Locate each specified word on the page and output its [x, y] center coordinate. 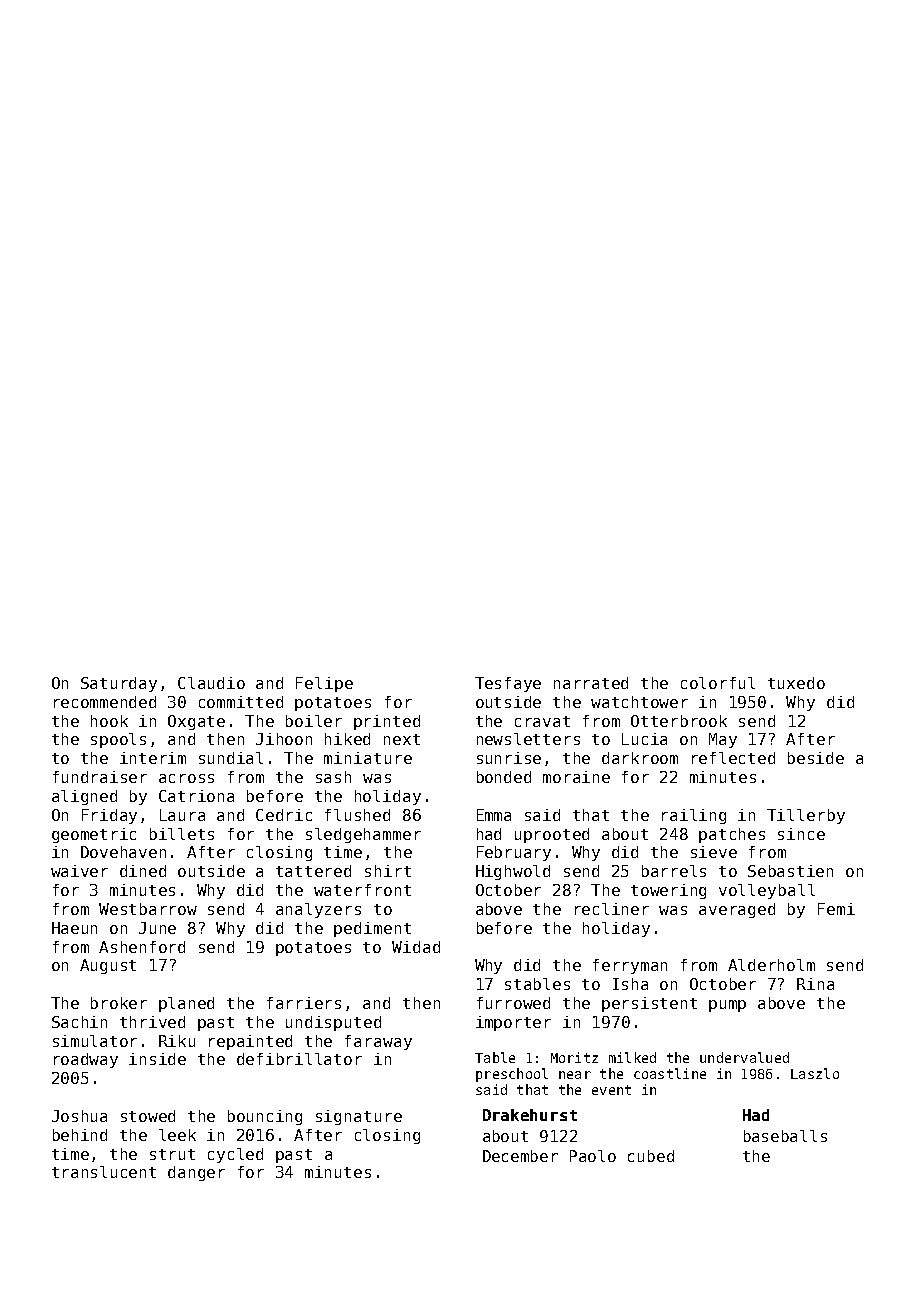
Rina [815, 984]
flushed [357, 815]
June [157, 928]
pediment [372, 929]
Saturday [119, 684]
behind [80, 1135]
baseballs [785, 1136]
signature [359, 1117]
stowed [148, 1116]
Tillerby [806, 816]
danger [196, 1173]
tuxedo [796, 683]
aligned [84, 797]
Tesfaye [508, 684]
